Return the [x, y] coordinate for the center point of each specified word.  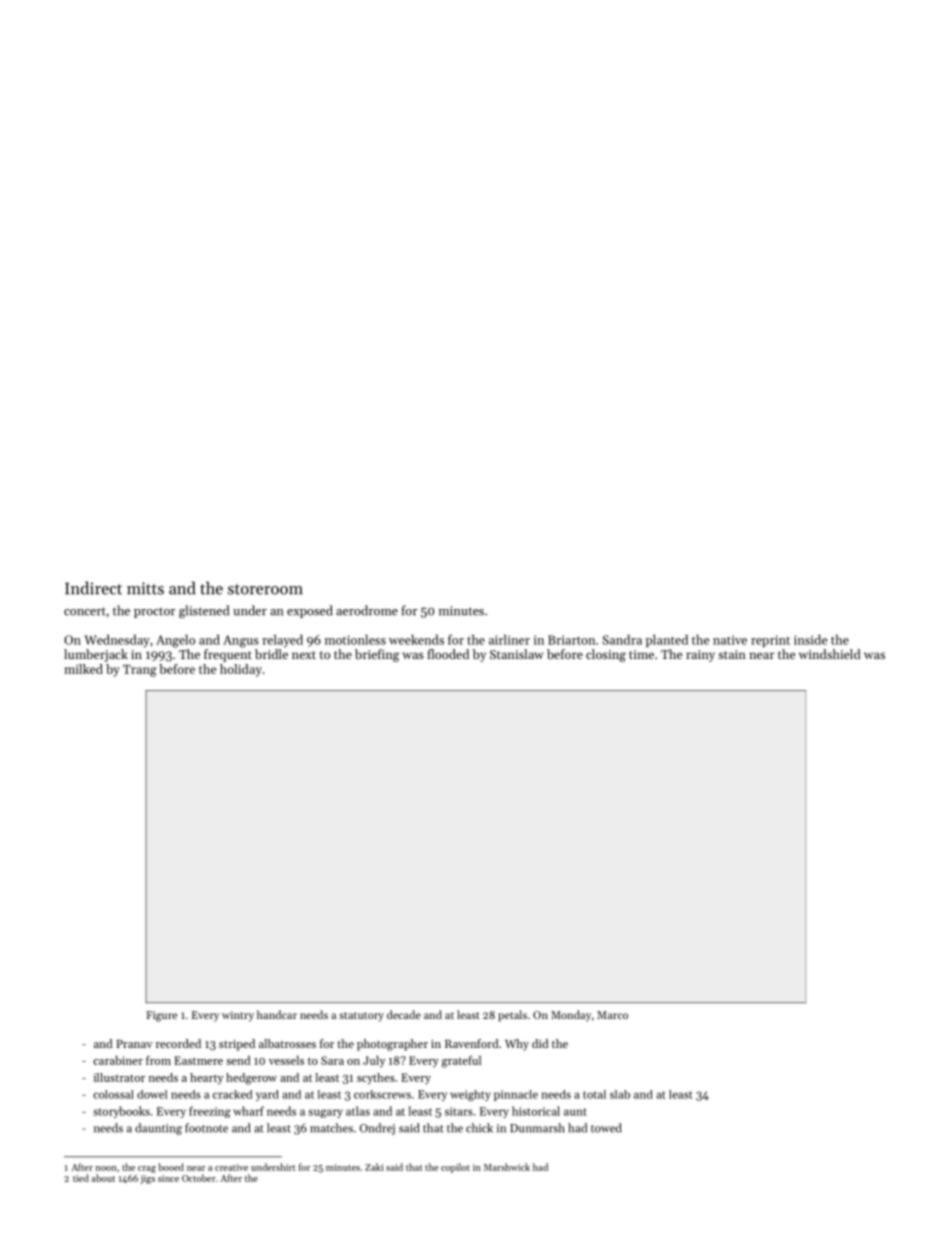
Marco [612, 1015]
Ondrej [377, 1129]
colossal [113, 1094]
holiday [241, 670]
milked [83, 669]
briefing [377, 655]
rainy [700, 656]
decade [404, 1014]
